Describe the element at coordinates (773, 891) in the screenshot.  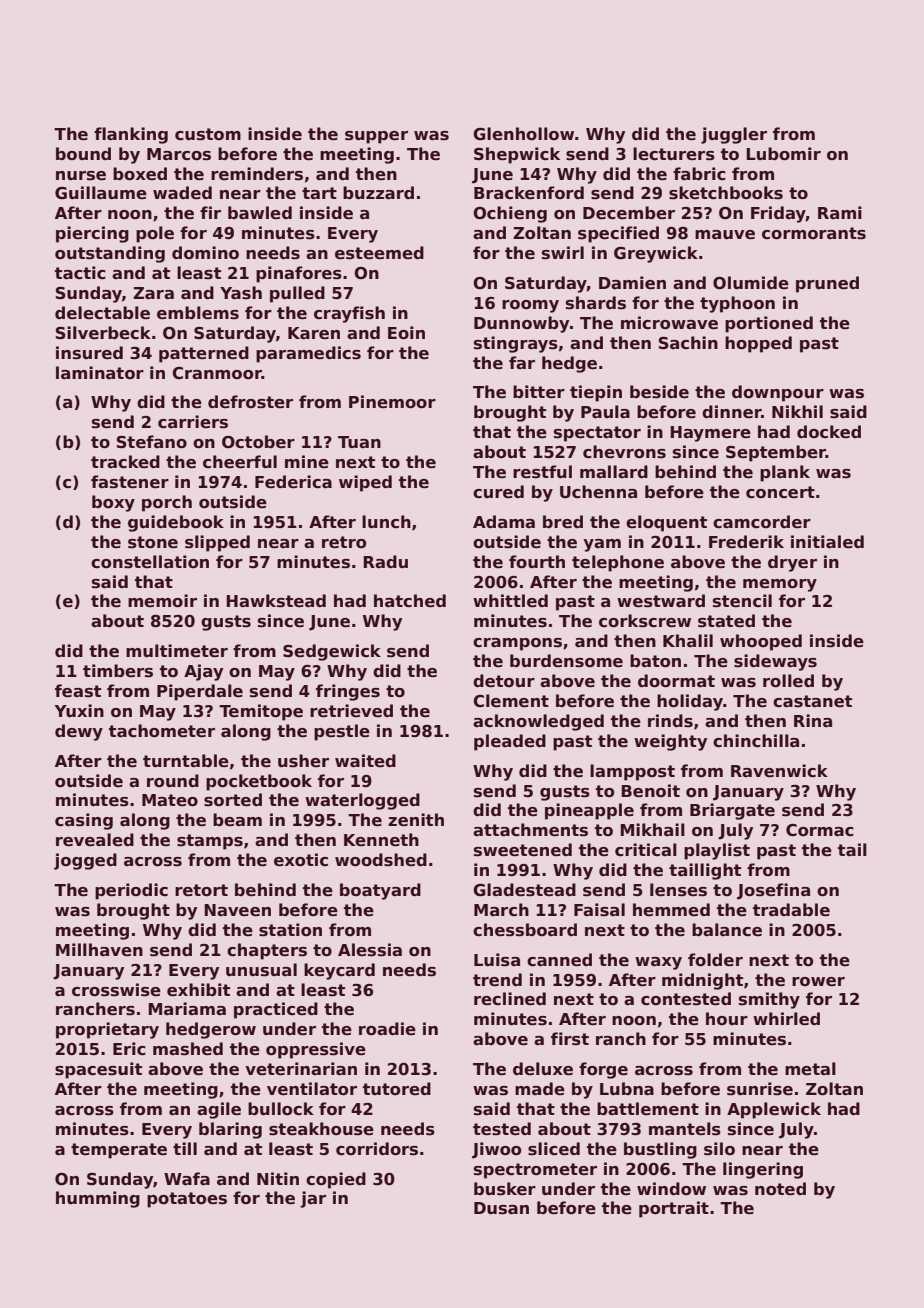
I see `Josefina` at that location.
